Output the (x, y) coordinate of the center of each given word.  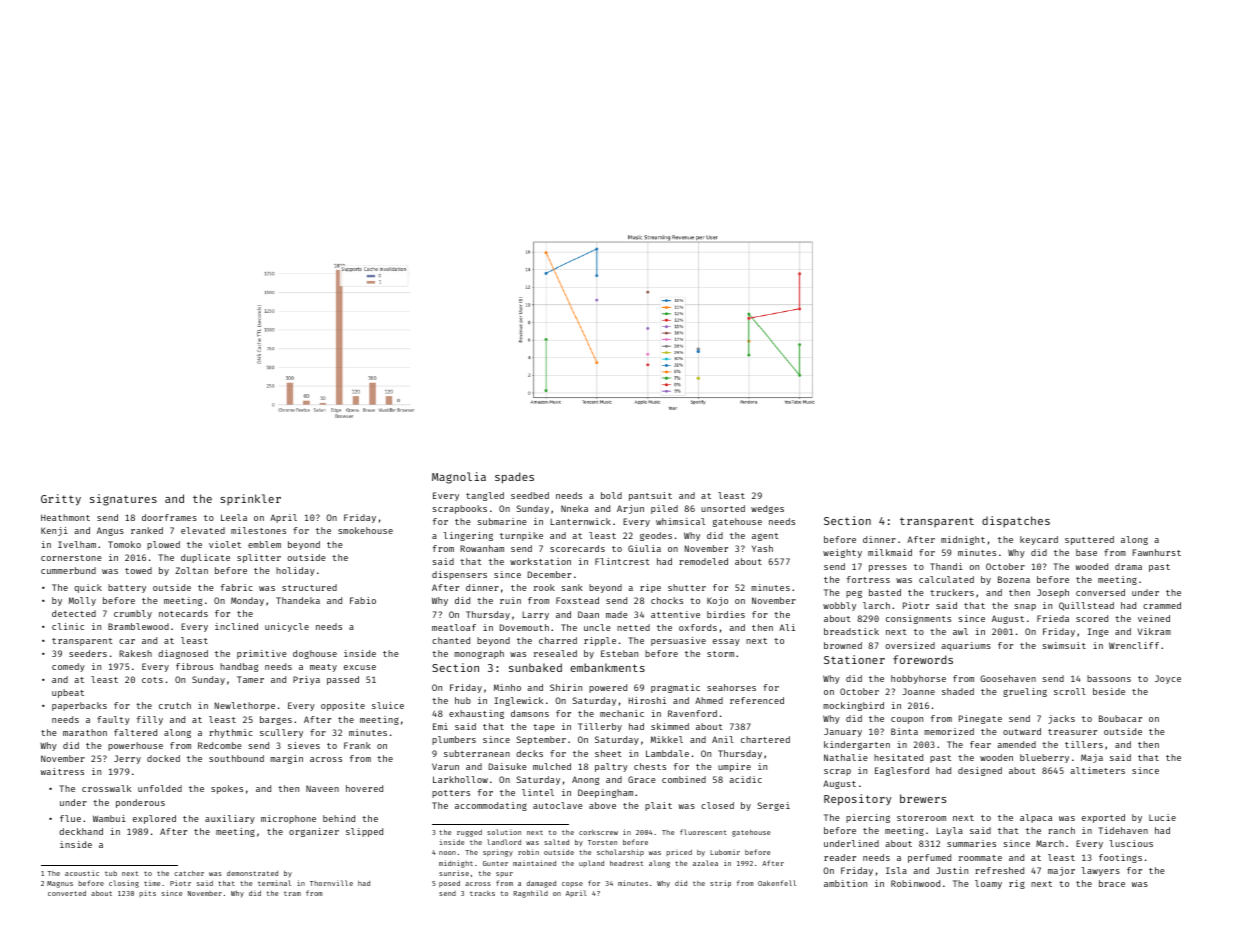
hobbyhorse (918, 679)
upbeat (68, 693)
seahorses (731, 687)
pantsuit (650, 496)
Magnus (60, 884)
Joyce (1168, 679)
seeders (88, 653)
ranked (147, 530)
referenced (757, 700)
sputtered (1089, 540)
